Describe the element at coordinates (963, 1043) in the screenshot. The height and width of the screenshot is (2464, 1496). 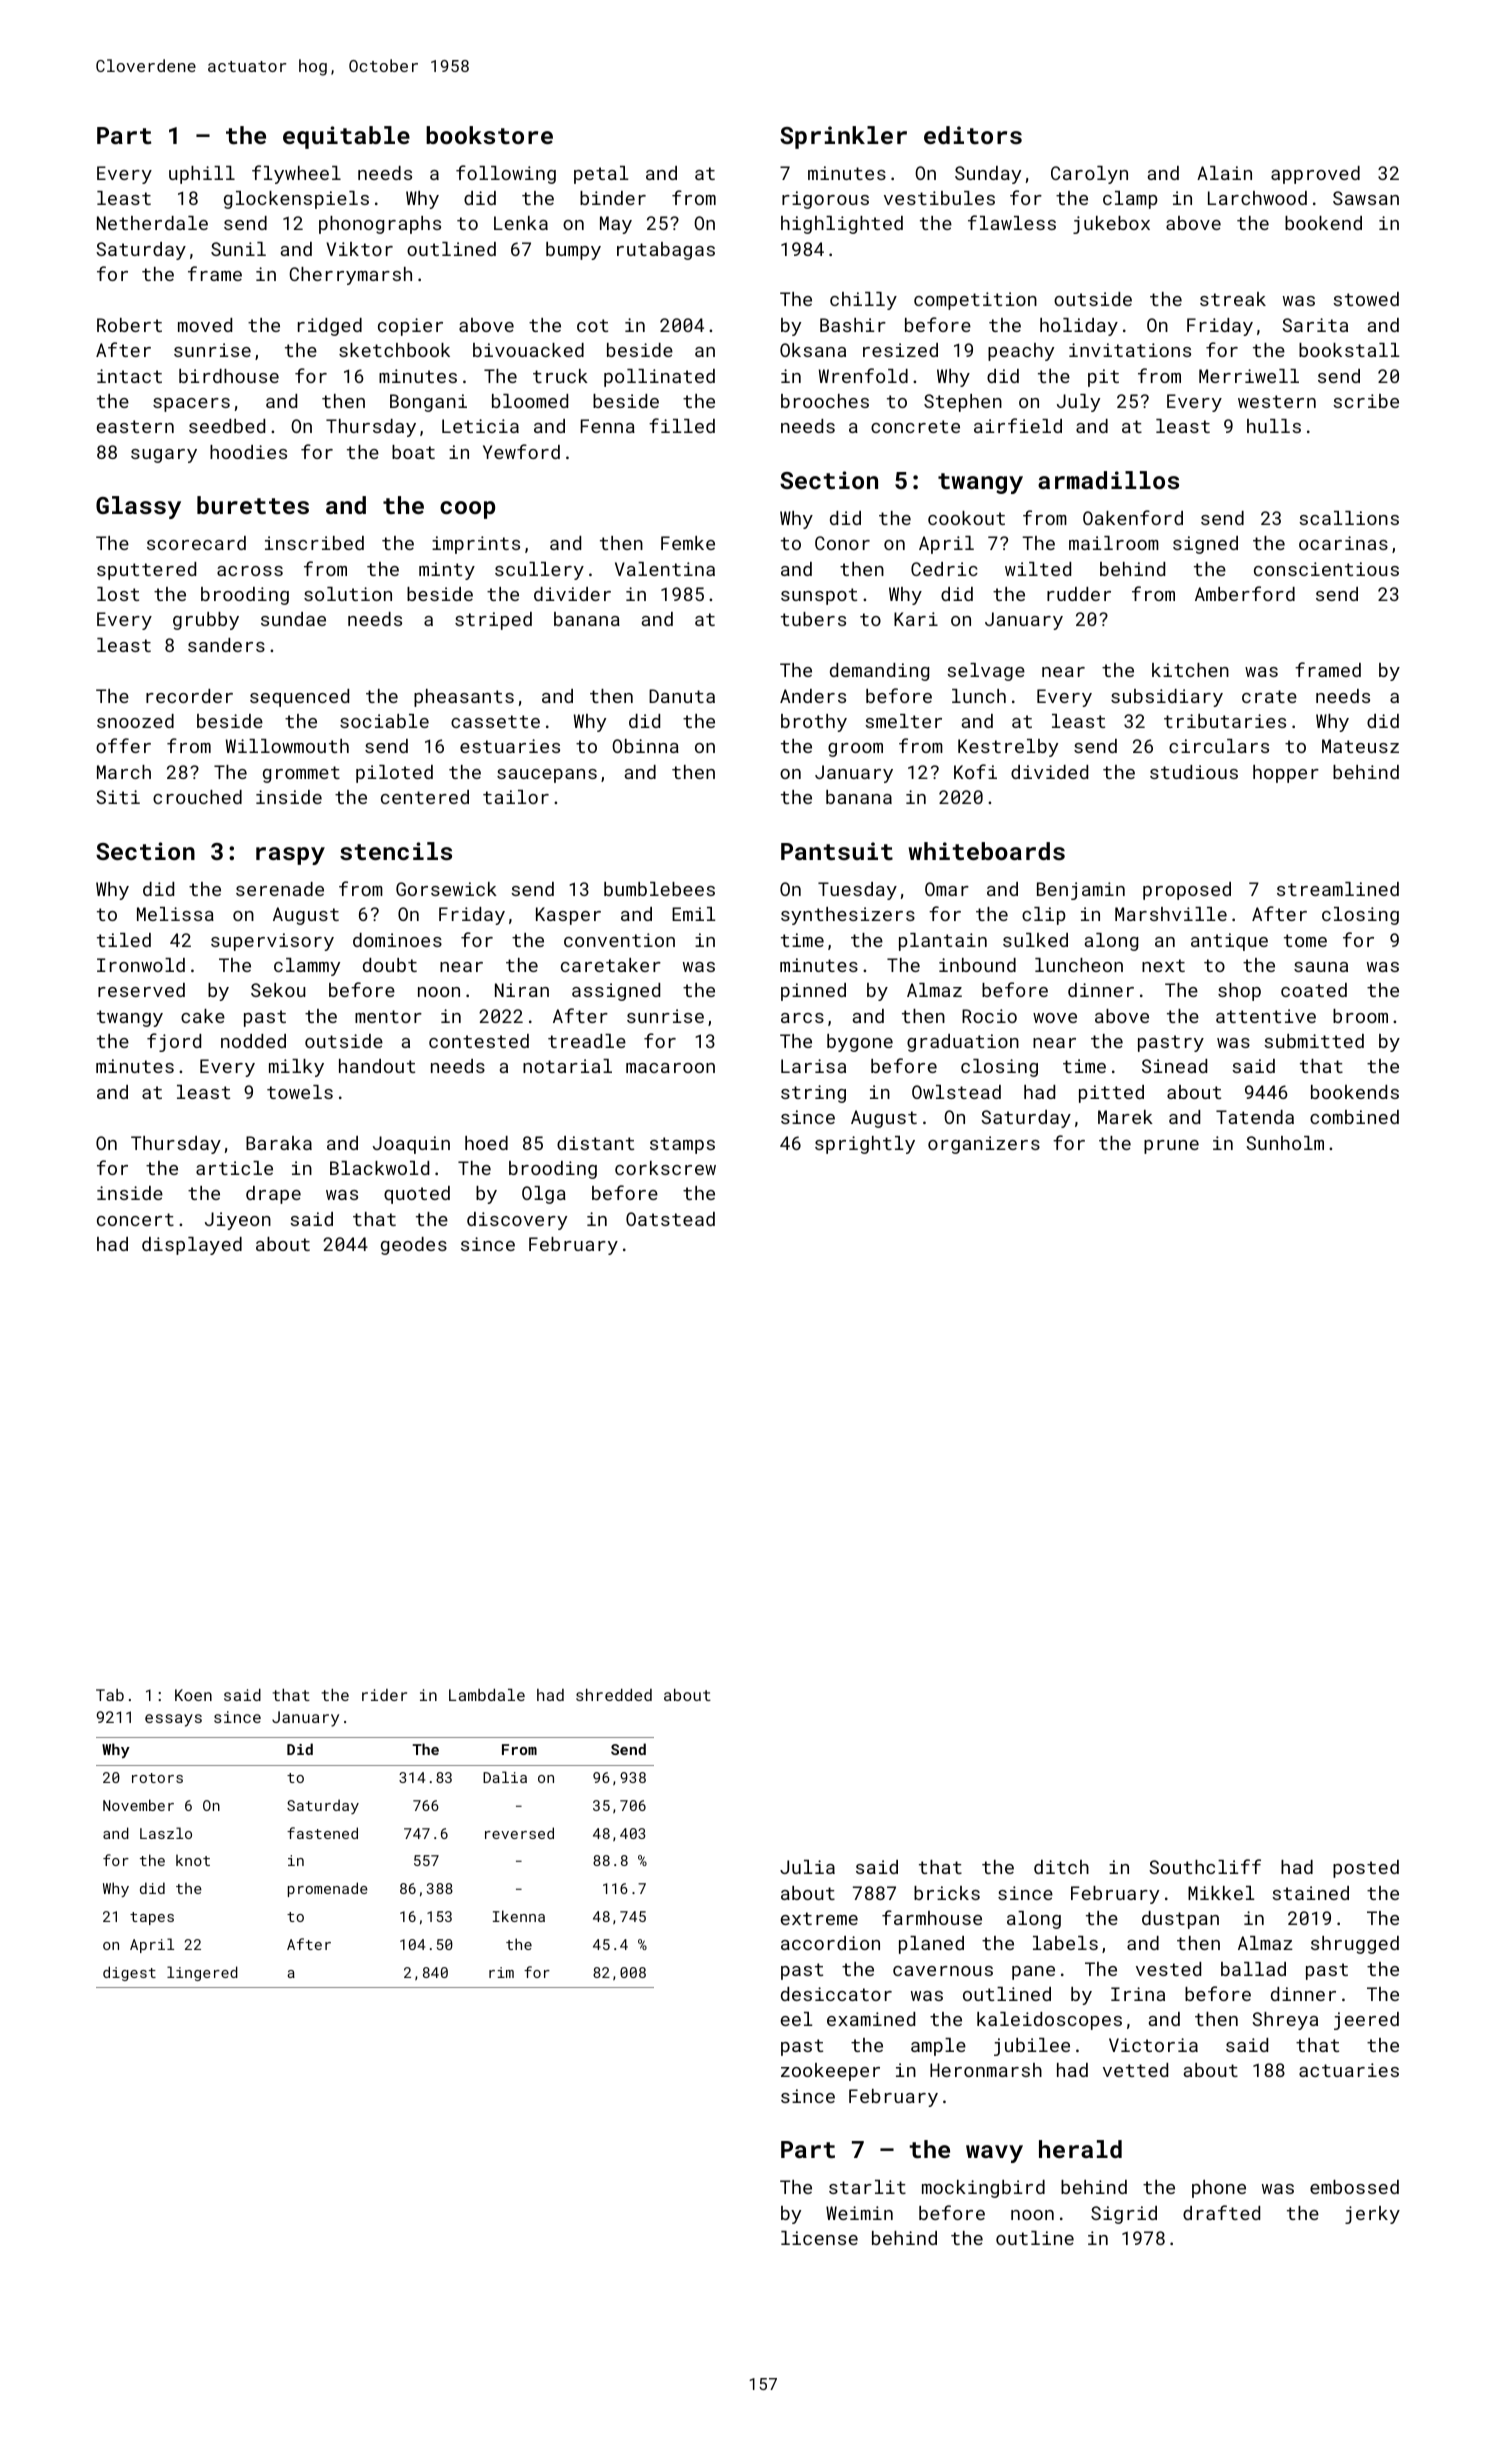
I see `graduation` at that location.
